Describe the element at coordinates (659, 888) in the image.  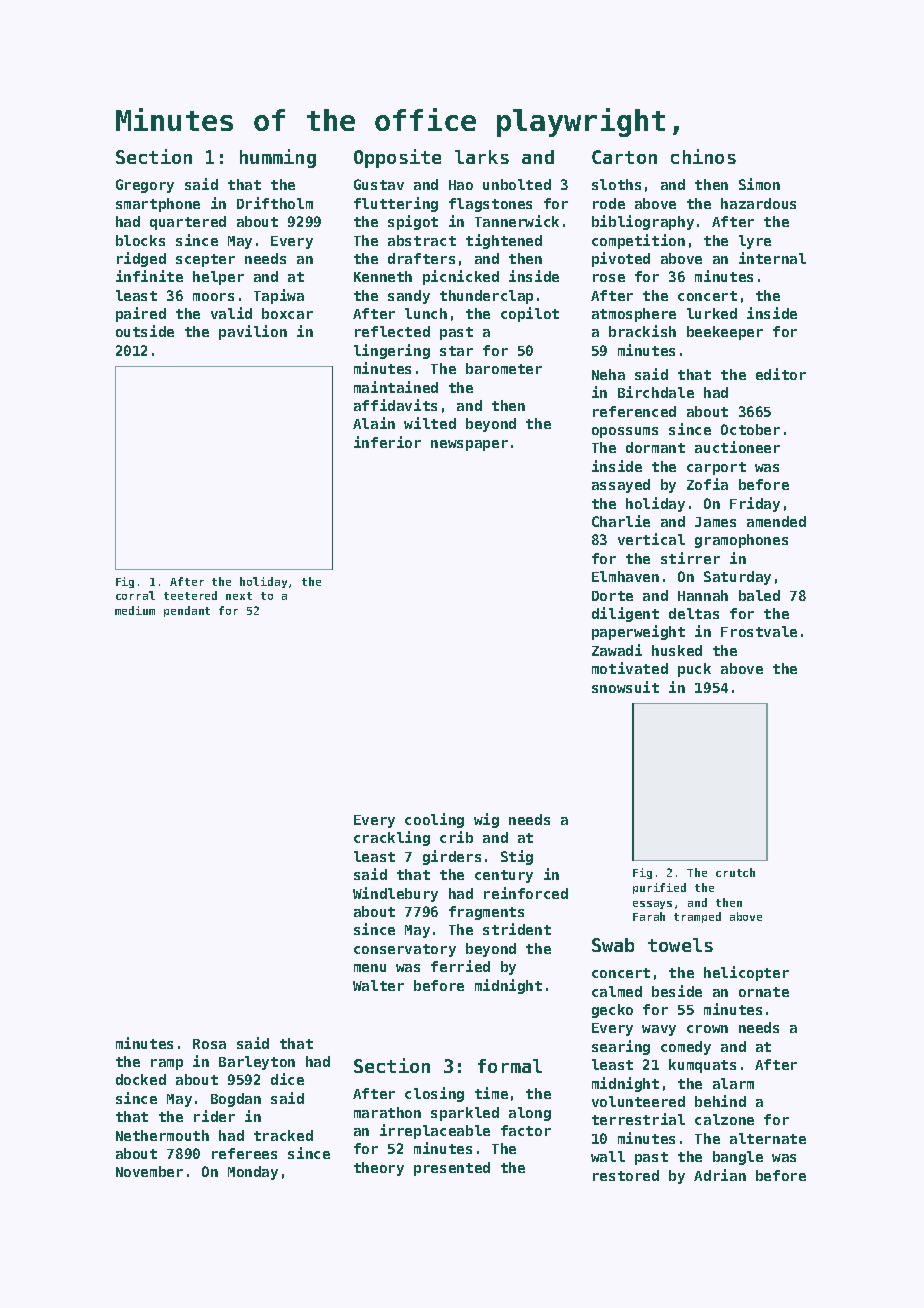
I see `purified` at that location.
